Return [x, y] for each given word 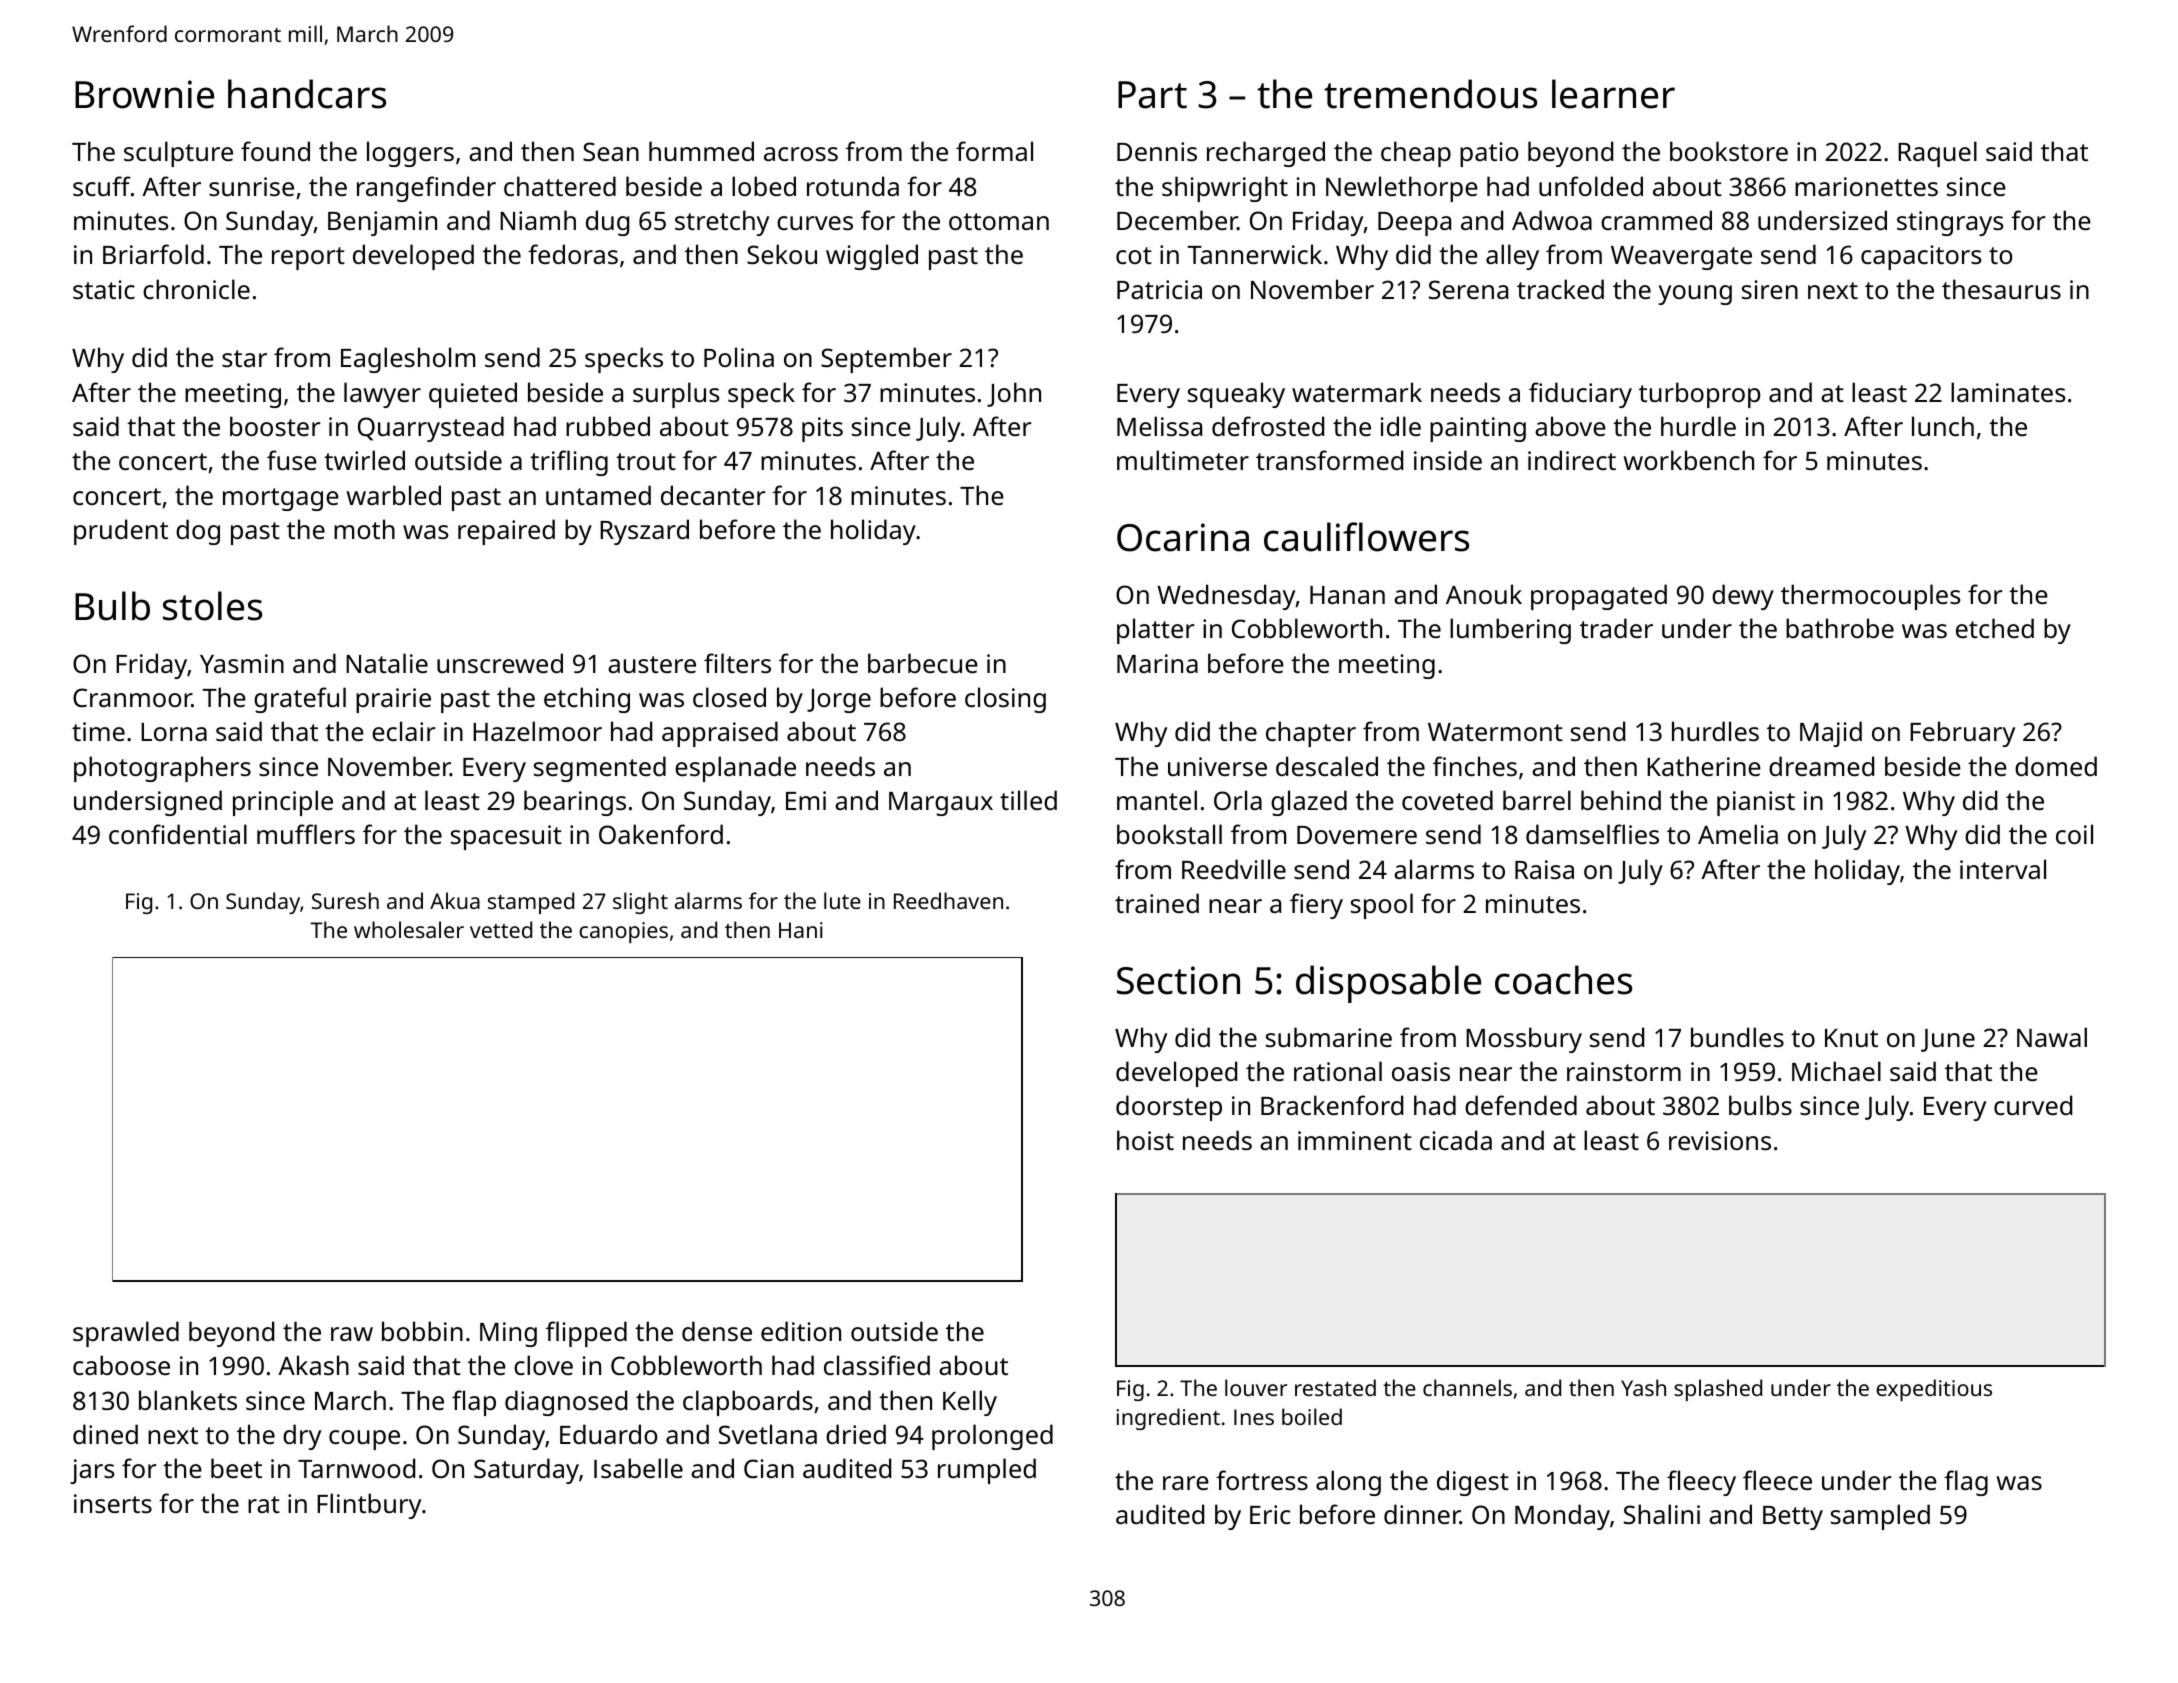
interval [2003, 869]
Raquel [1937, 154]
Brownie [144, 94]
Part [1152, 95]
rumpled [987, 1471]
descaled [1327, 766]
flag [1966, 1483]
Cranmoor [132, 697]
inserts [113, 1503]
